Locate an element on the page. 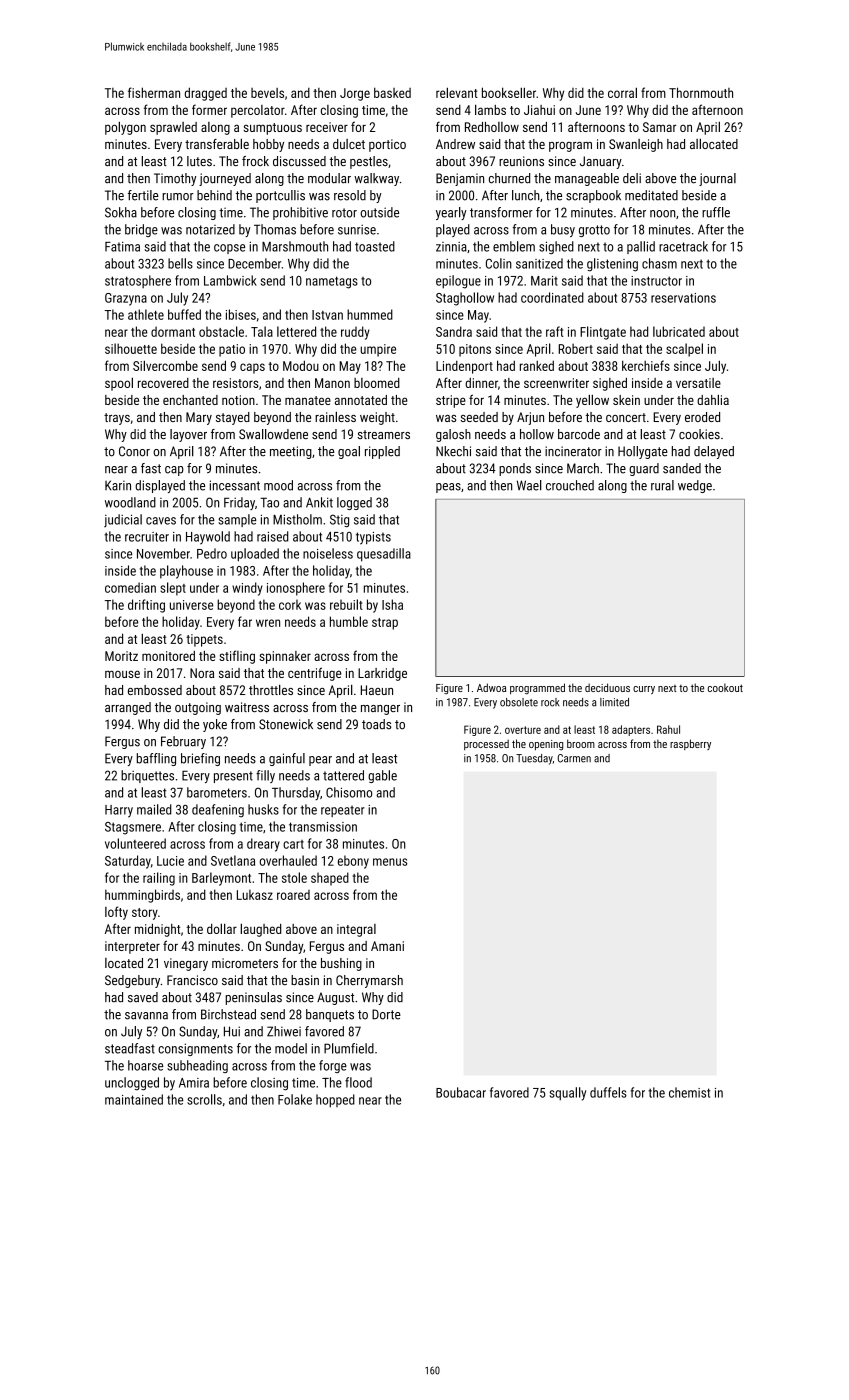 The height and width of the document is (1400, 849). wedge is located at coordinates (695, 486).
